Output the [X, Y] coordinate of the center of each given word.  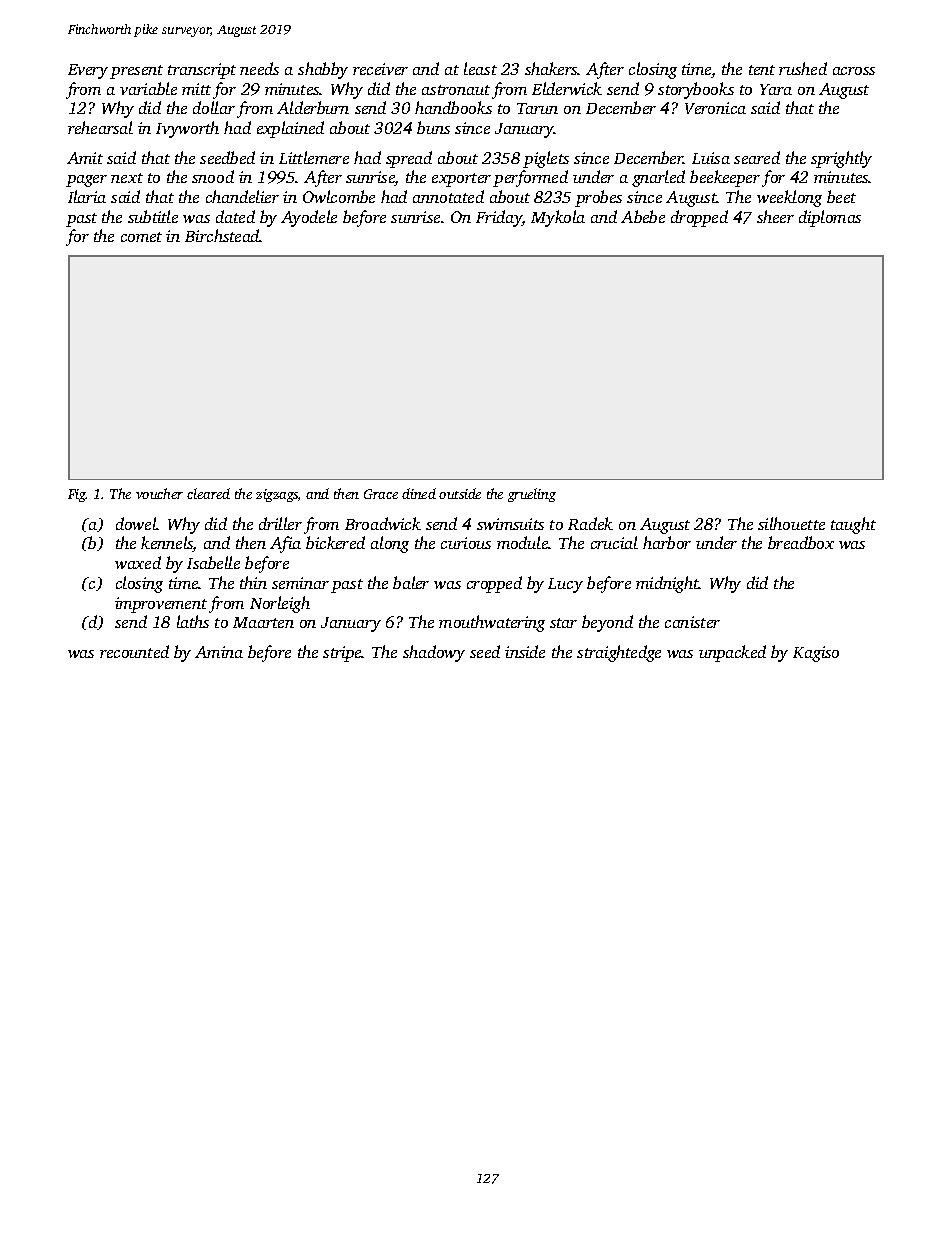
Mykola [558, 218]
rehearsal [100, 127]
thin [253, 582]
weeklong [789, 198]
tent [762, 70]
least [480, 68]
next [127, 178]
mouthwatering [492, 623]
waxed [138, 562]
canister [692, 622]
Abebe [643, 216]
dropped [699, 218]
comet [141, 237]
